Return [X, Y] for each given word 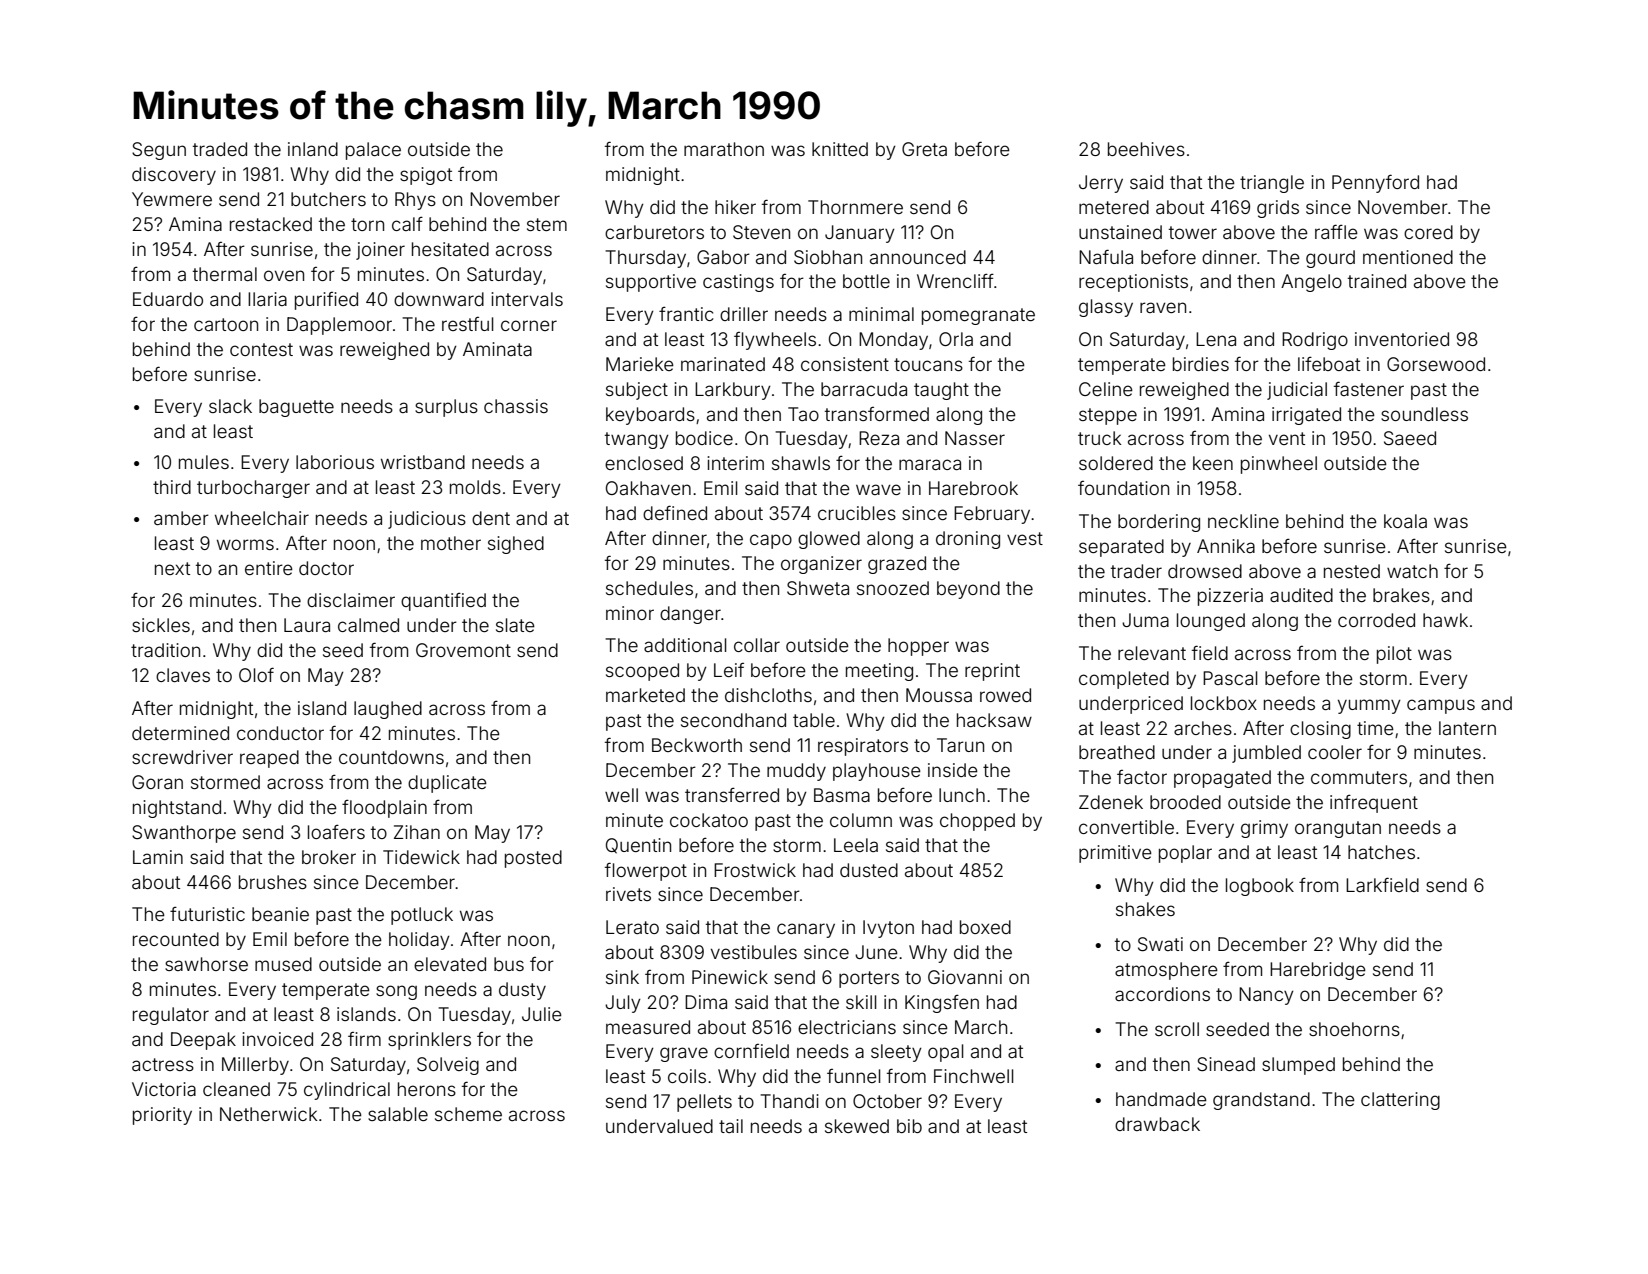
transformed [877, 414]
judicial [1297, 391]
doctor [326, 568]
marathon [724, 149]
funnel [853, 1076]
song [396, 992]
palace [373, 151]
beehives [1146, 149]
